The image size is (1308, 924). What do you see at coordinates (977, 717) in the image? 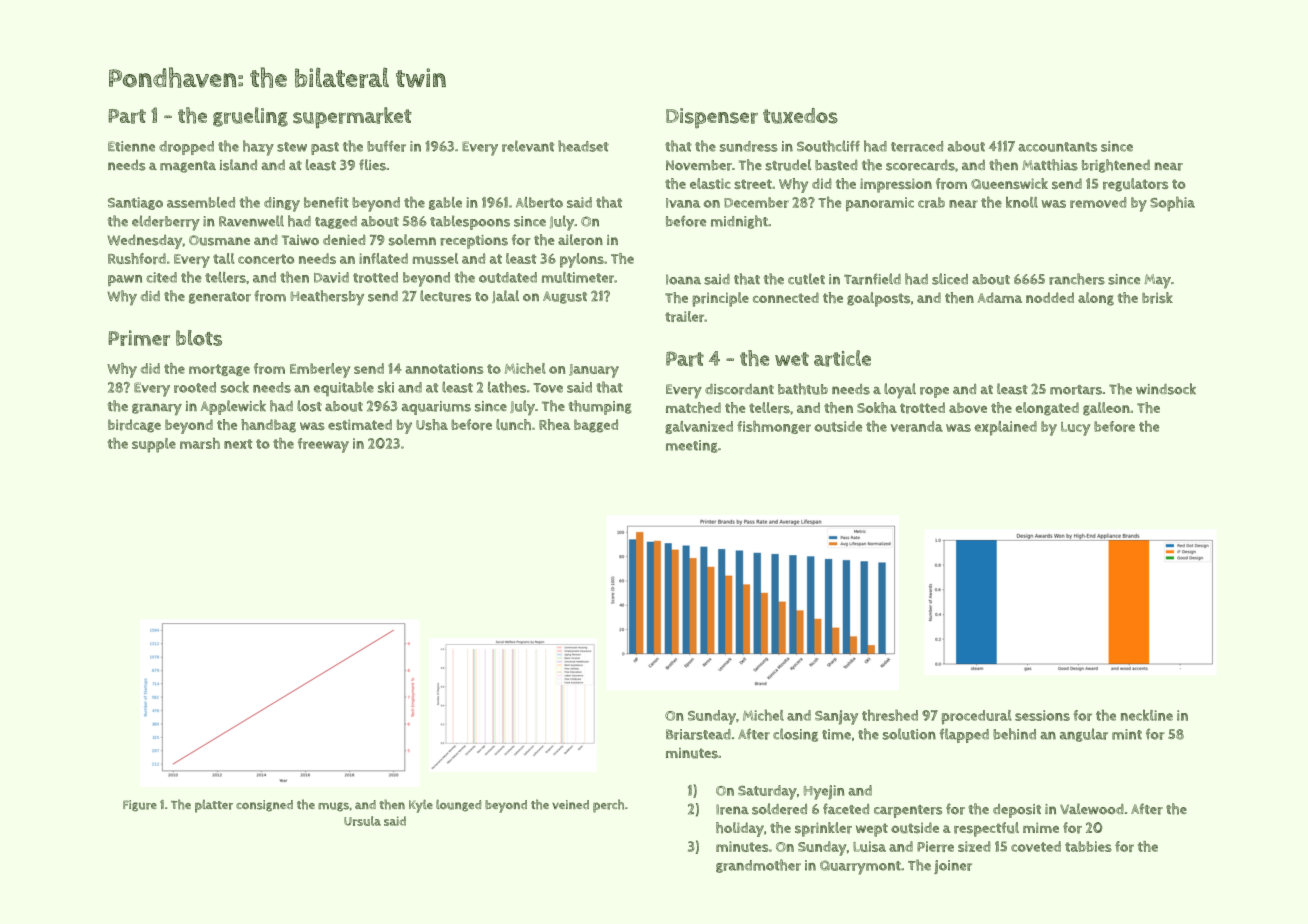
I see `procedural` at bounding box center [977, 717].
